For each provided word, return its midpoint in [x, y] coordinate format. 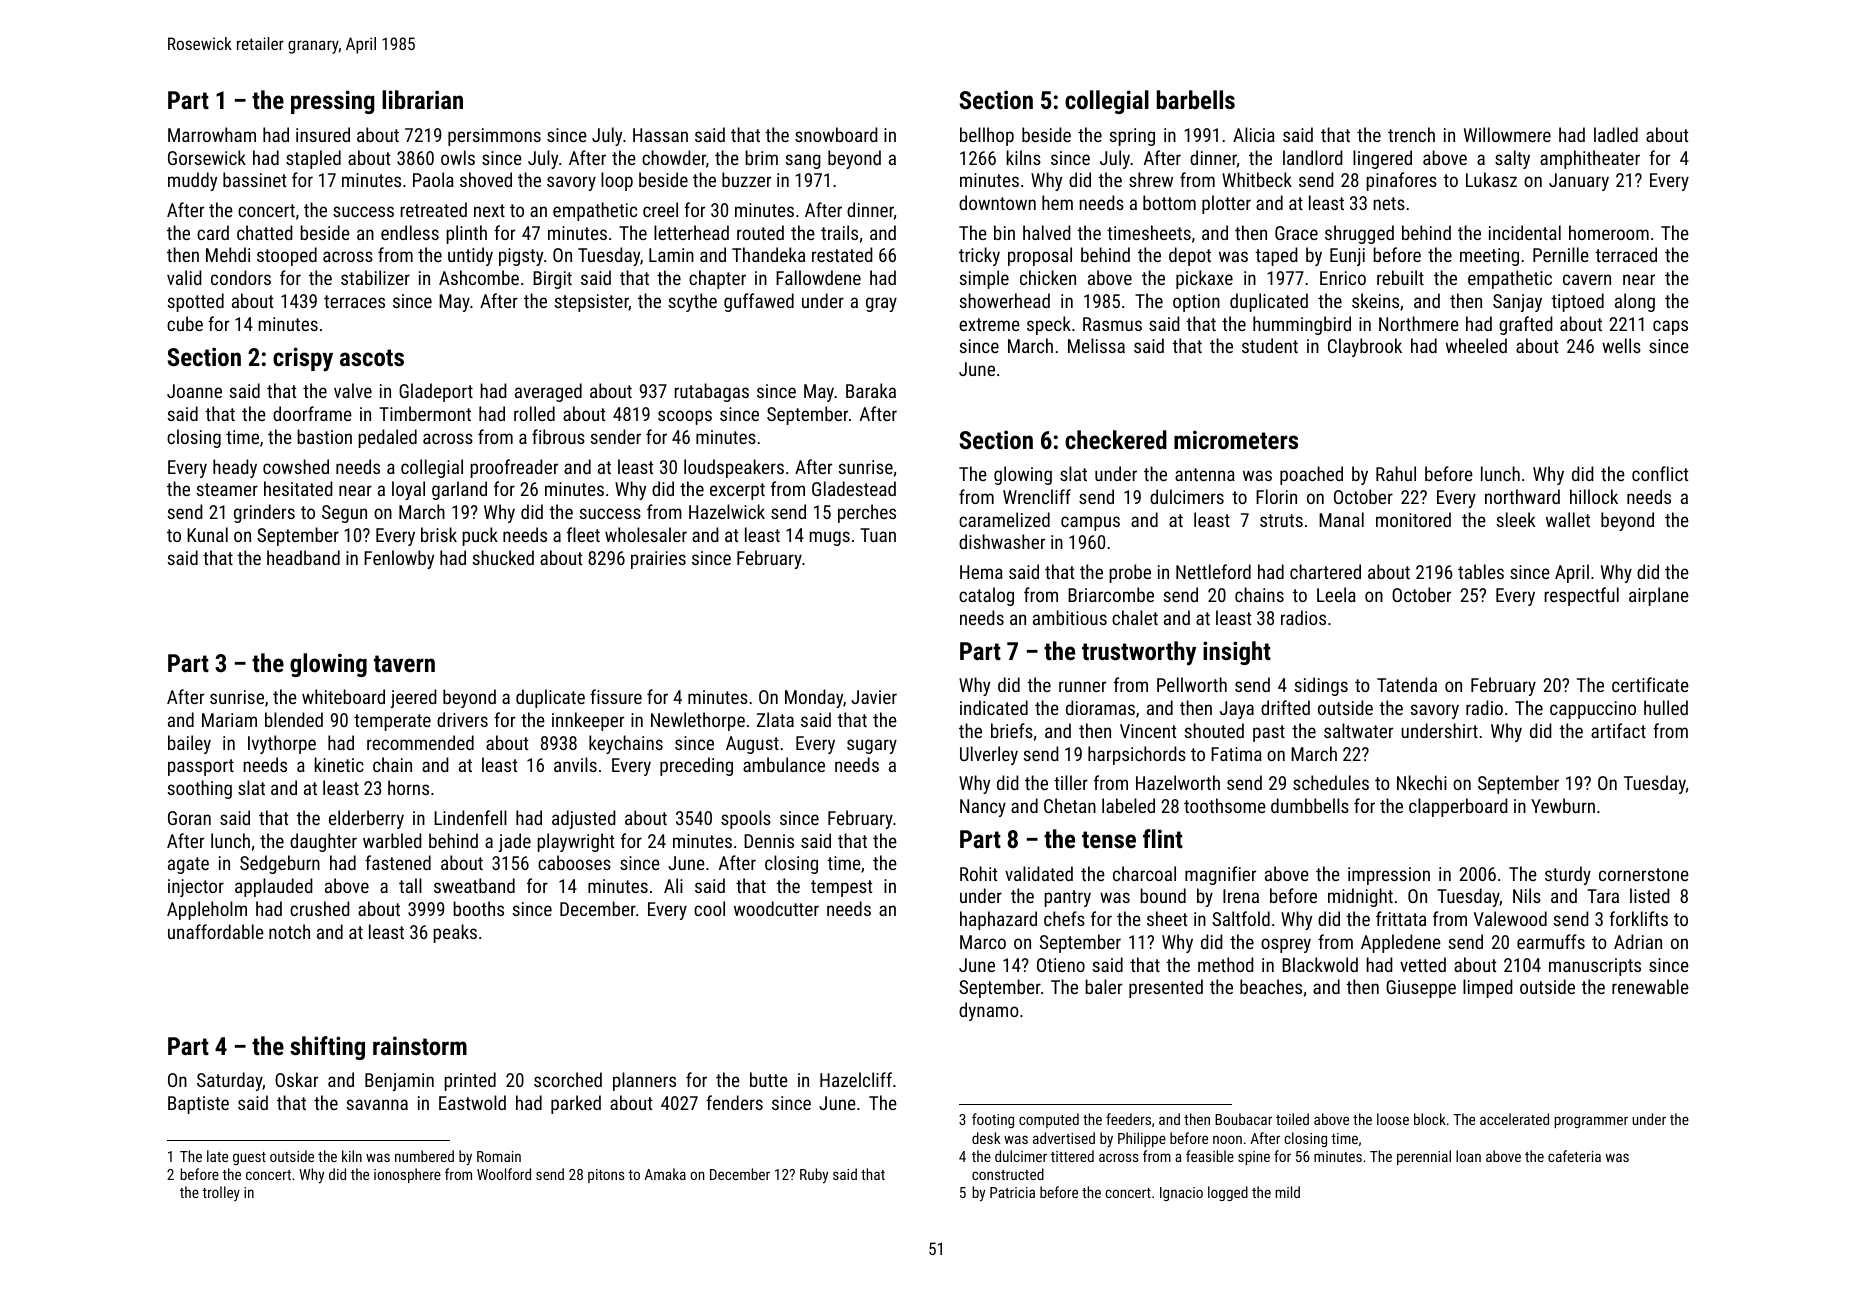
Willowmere [1507, 134]
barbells [1196, 99]
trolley [221, 1193]
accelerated [1514, 1119]
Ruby [814, 1176]
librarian [422, 99]
